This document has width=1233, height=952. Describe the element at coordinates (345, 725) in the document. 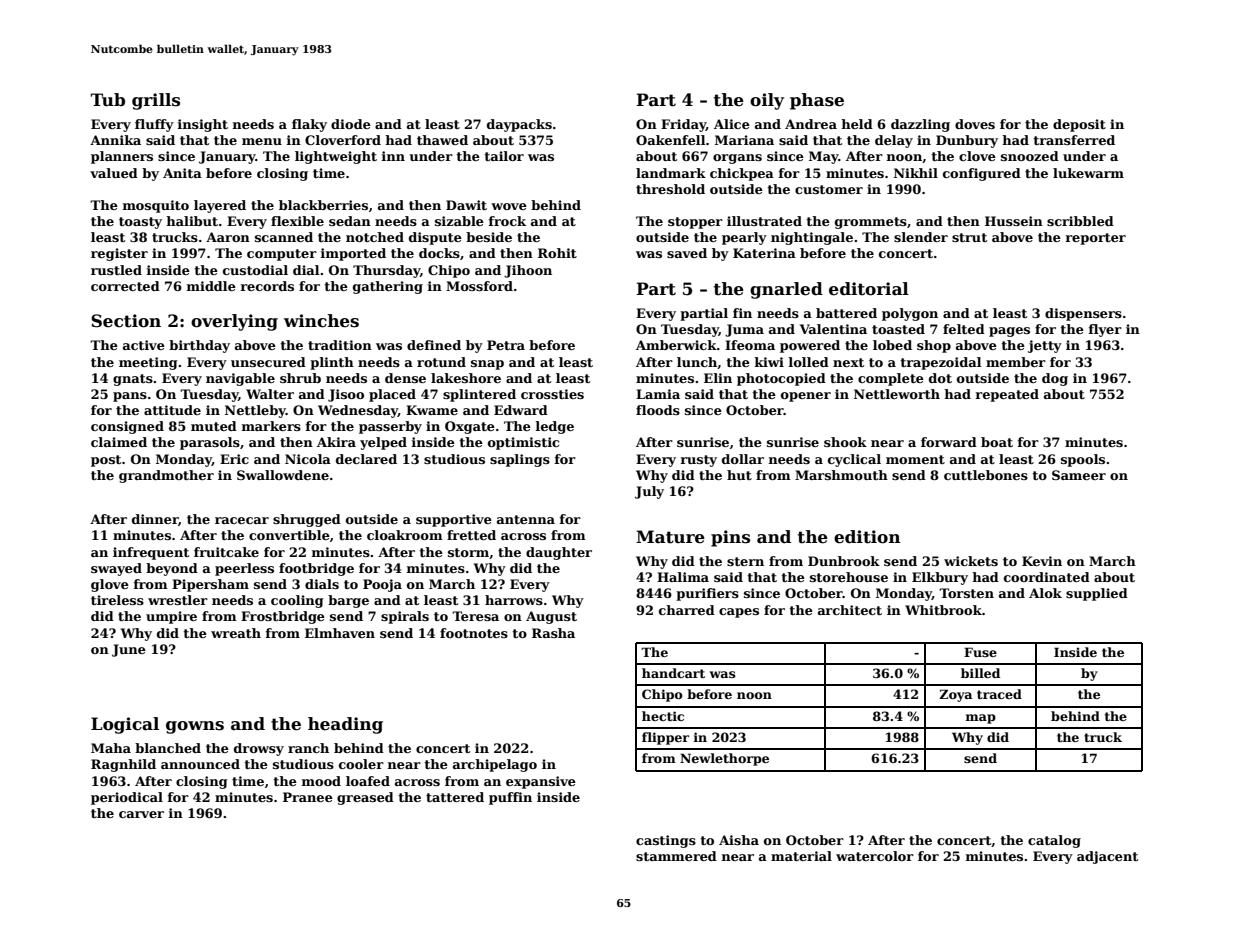

I see `heading` at that location.
